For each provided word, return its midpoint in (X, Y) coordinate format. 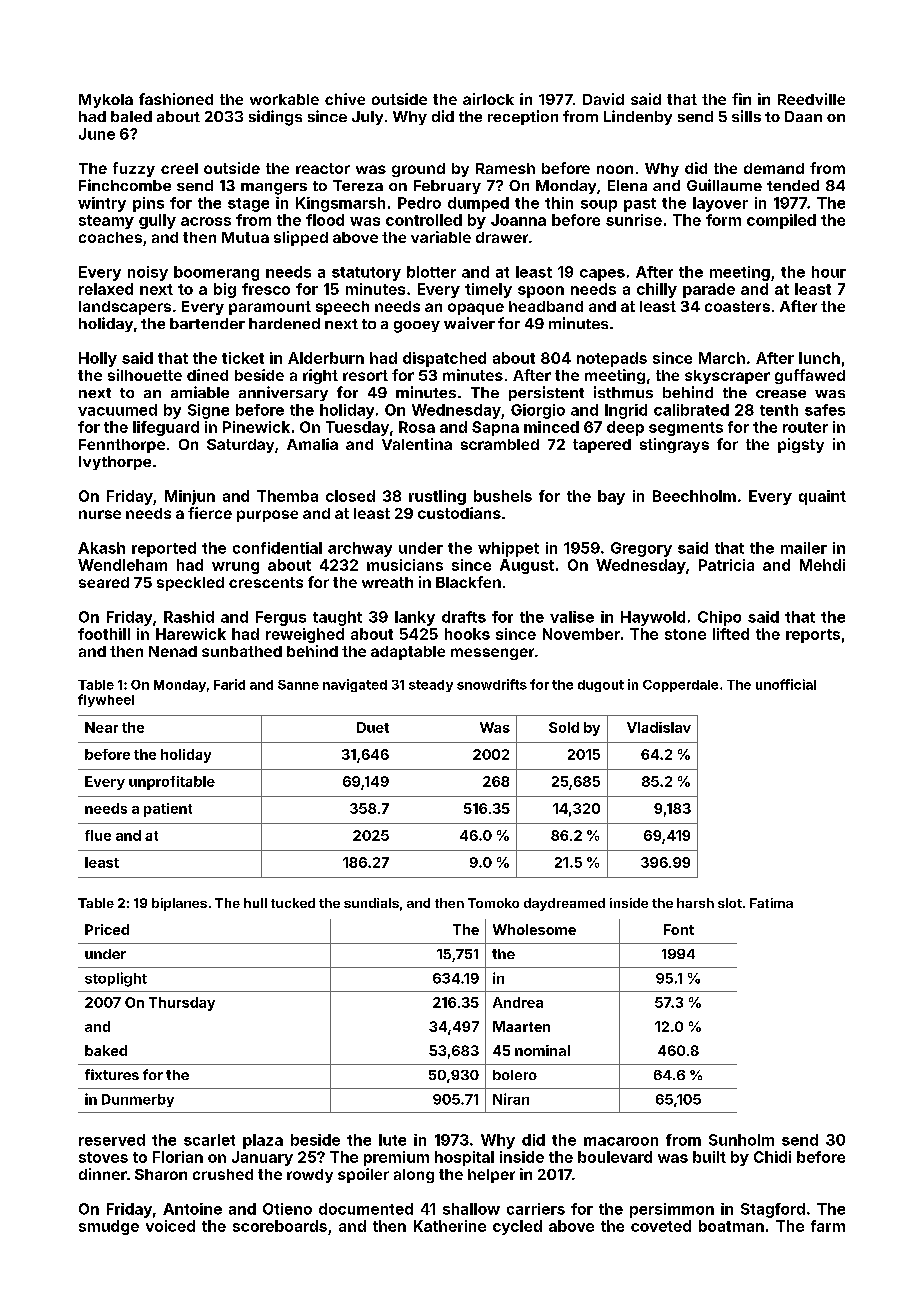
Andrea (518, 1002)
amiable (200, 392)
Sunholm (741, 1140)
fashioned (176, 99)
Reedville (811, 99)
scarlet (209, 1140)
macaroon (621, 1141)
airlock (488, 99)
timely (488, 290)
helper (491, 1176)
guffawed (810, 376)
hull (255, 903)
